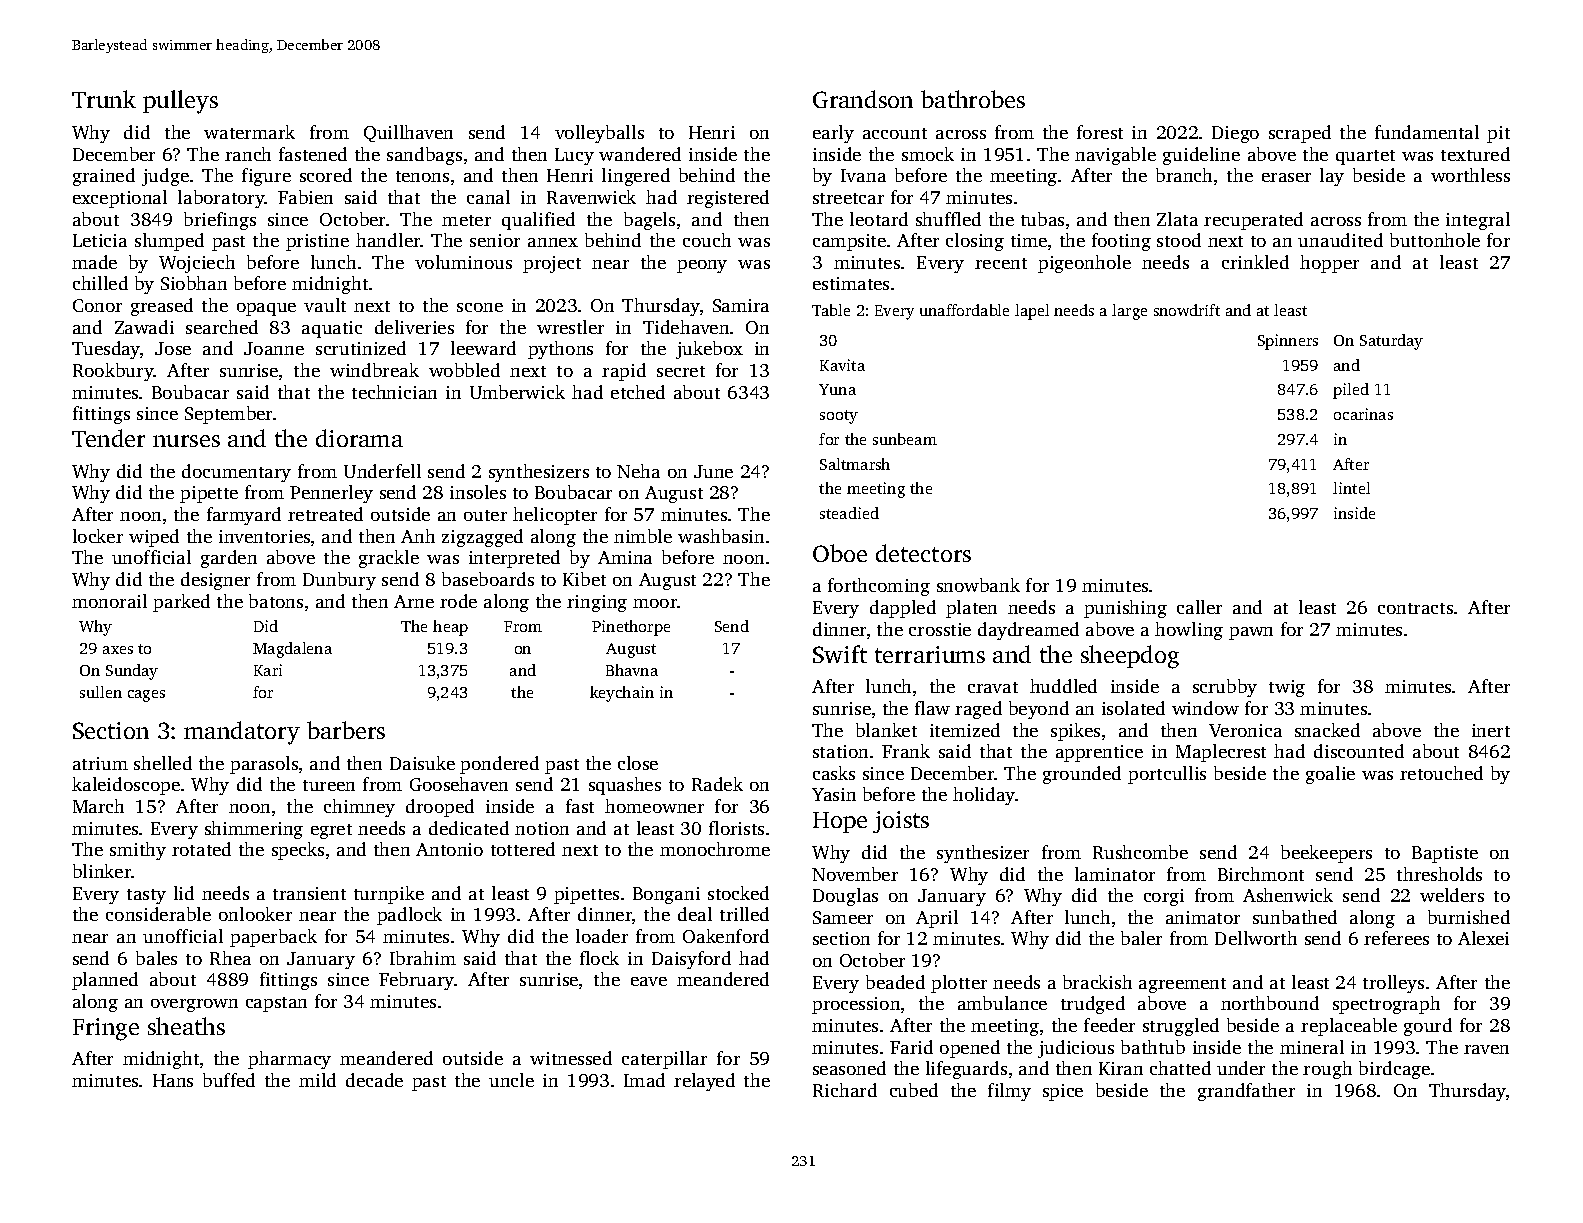 This document has height=1223, width=1583. What do you see at coordinates (940, 629) in the document?
I see `crosstie` at bounding box center [940, 629].
